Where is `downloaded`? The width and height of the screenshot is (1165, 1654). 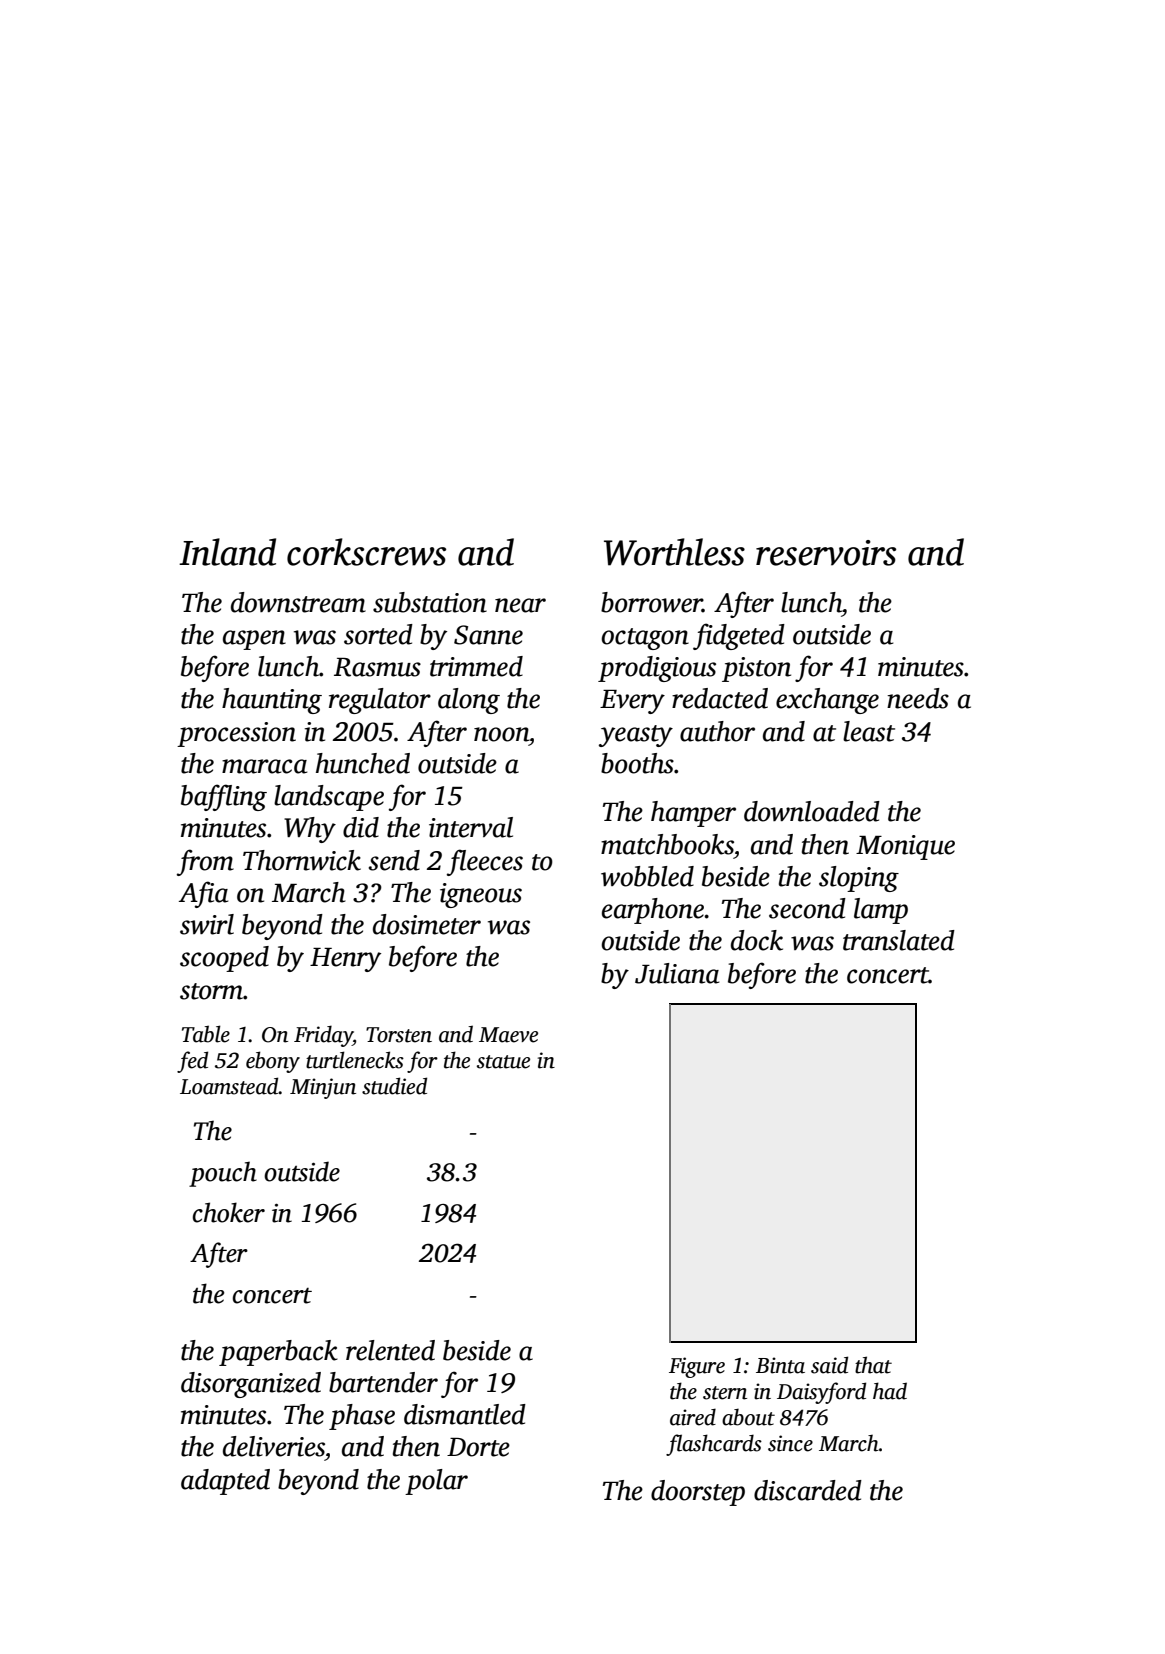 downloaded is located at coordinates (812, 811).
